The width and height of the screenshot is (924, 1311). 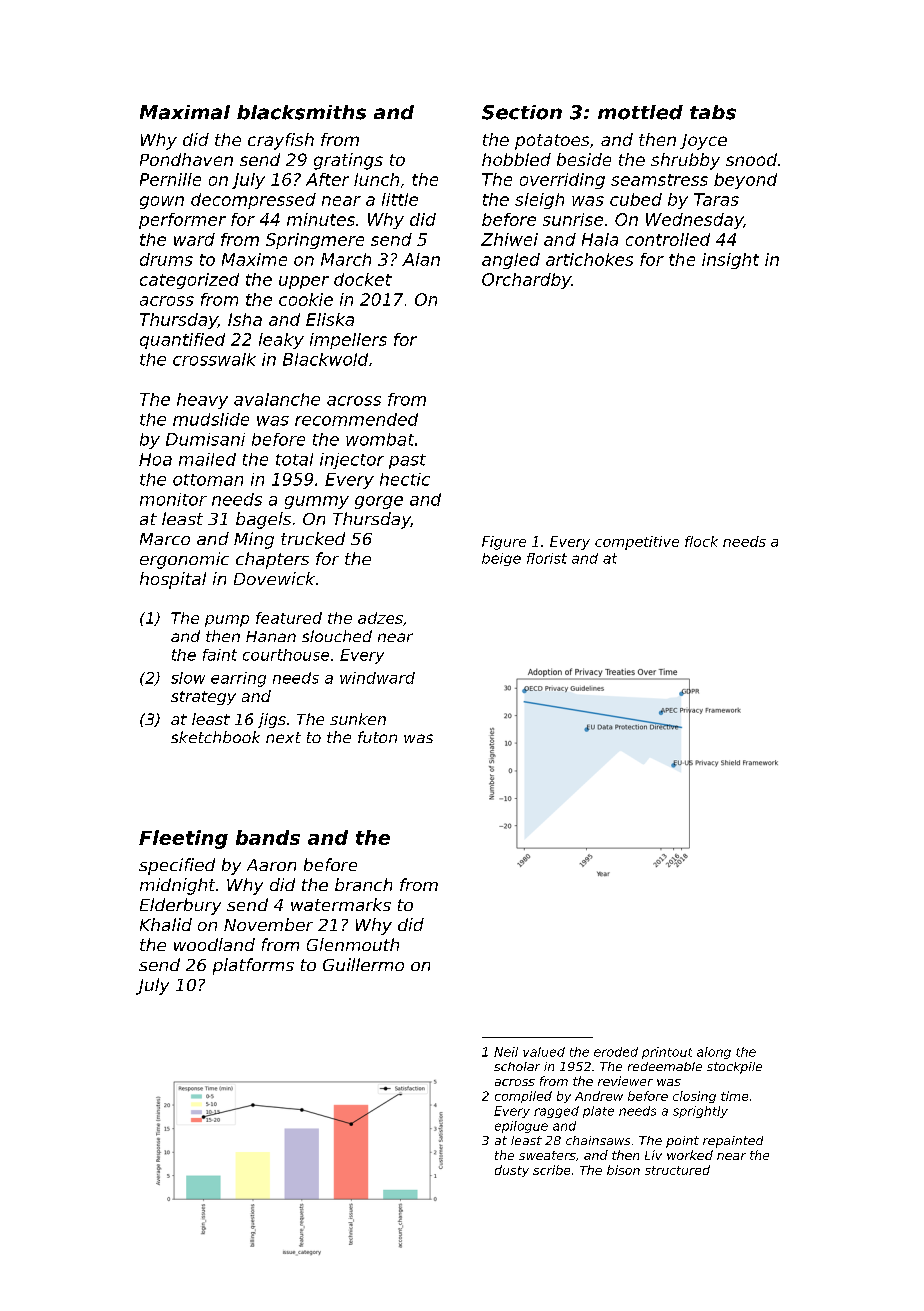 I want to click on Andrew, so click(x=599, y=1096).
